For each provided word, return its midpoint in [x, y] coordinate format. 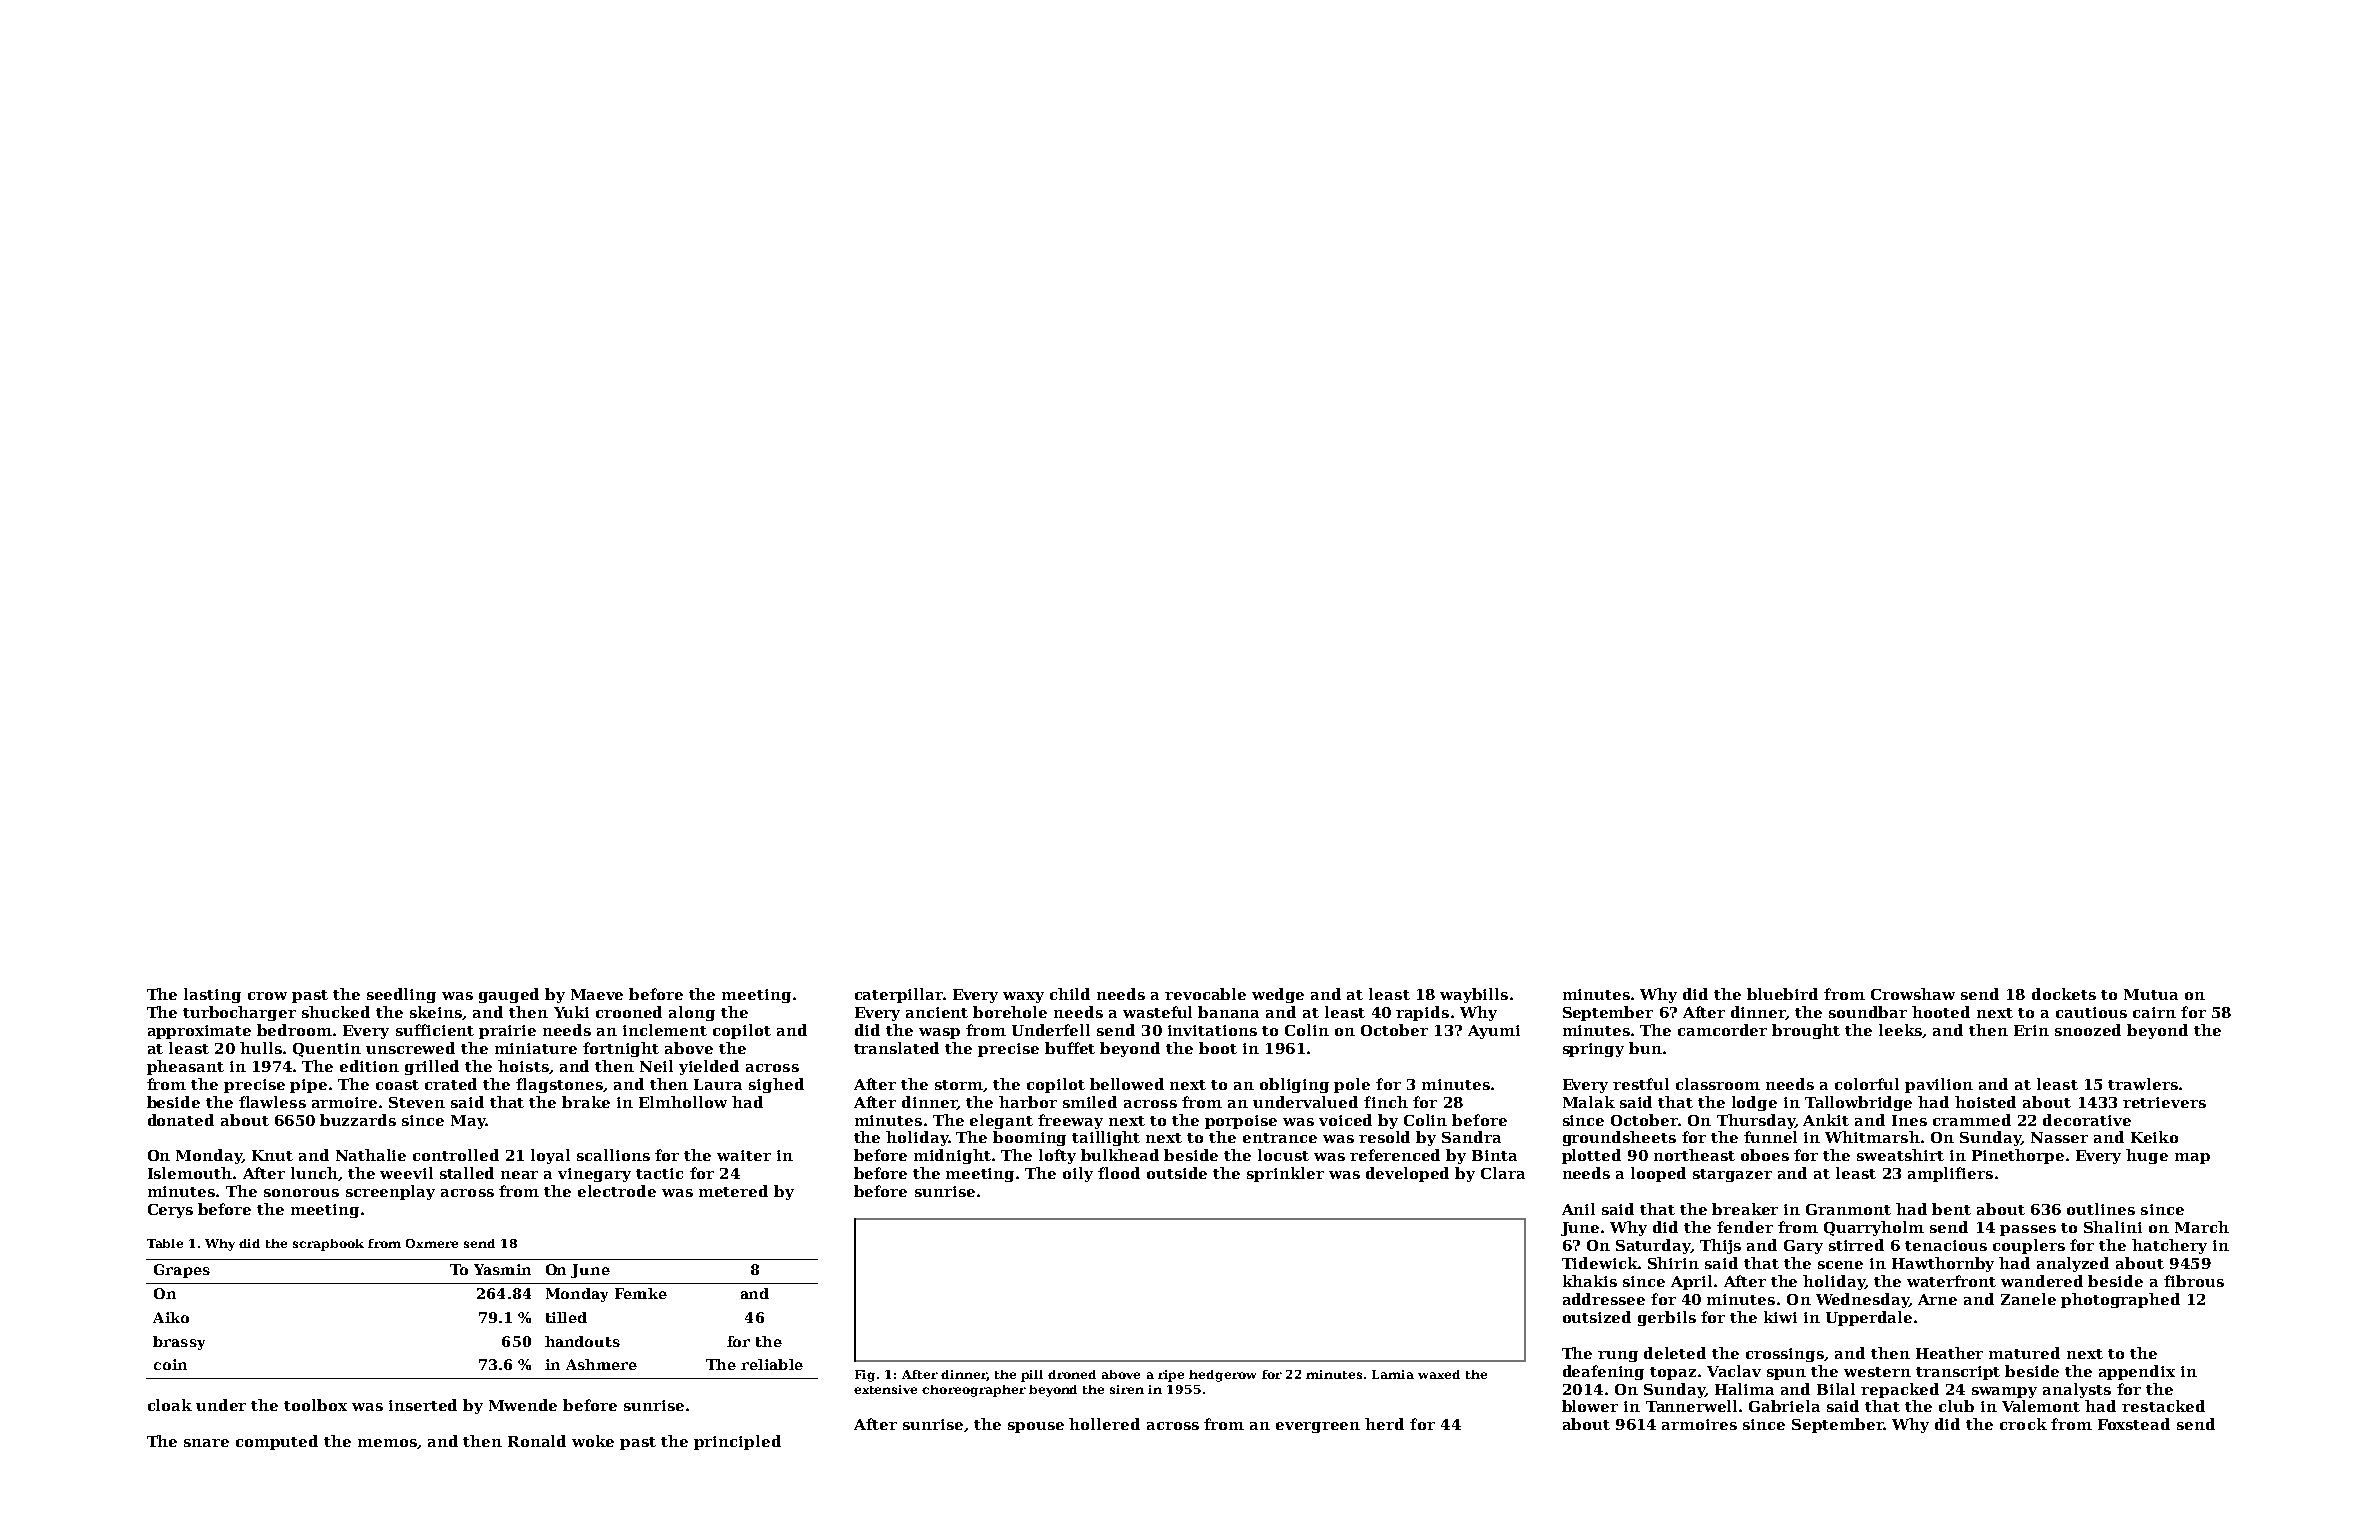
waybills [1474, 995]
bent [1951, 1209]
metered [733, 1191]
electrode [617, 1191]
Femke [641, 1293]
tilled [566, 1317]
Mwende [523, 1405]
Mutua [2151, 994]
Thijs [1720, 1246]
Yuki [571, 1012]
